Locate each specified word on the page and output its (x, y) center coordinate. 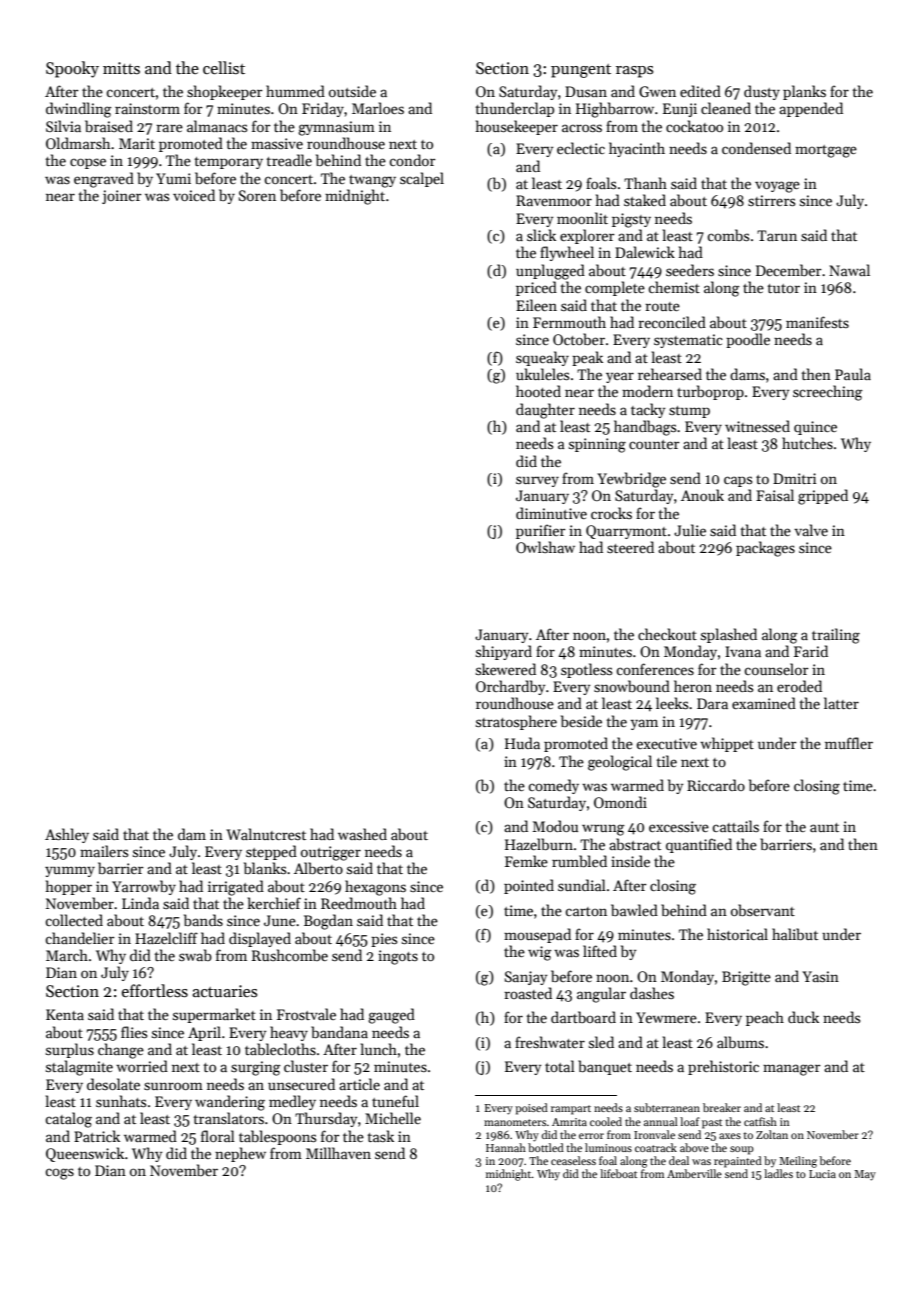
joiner (122, 197)
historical (737, 934)
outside (352, 91)
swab (195, 955)
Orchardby (510, 687)
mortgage (826, 151)
